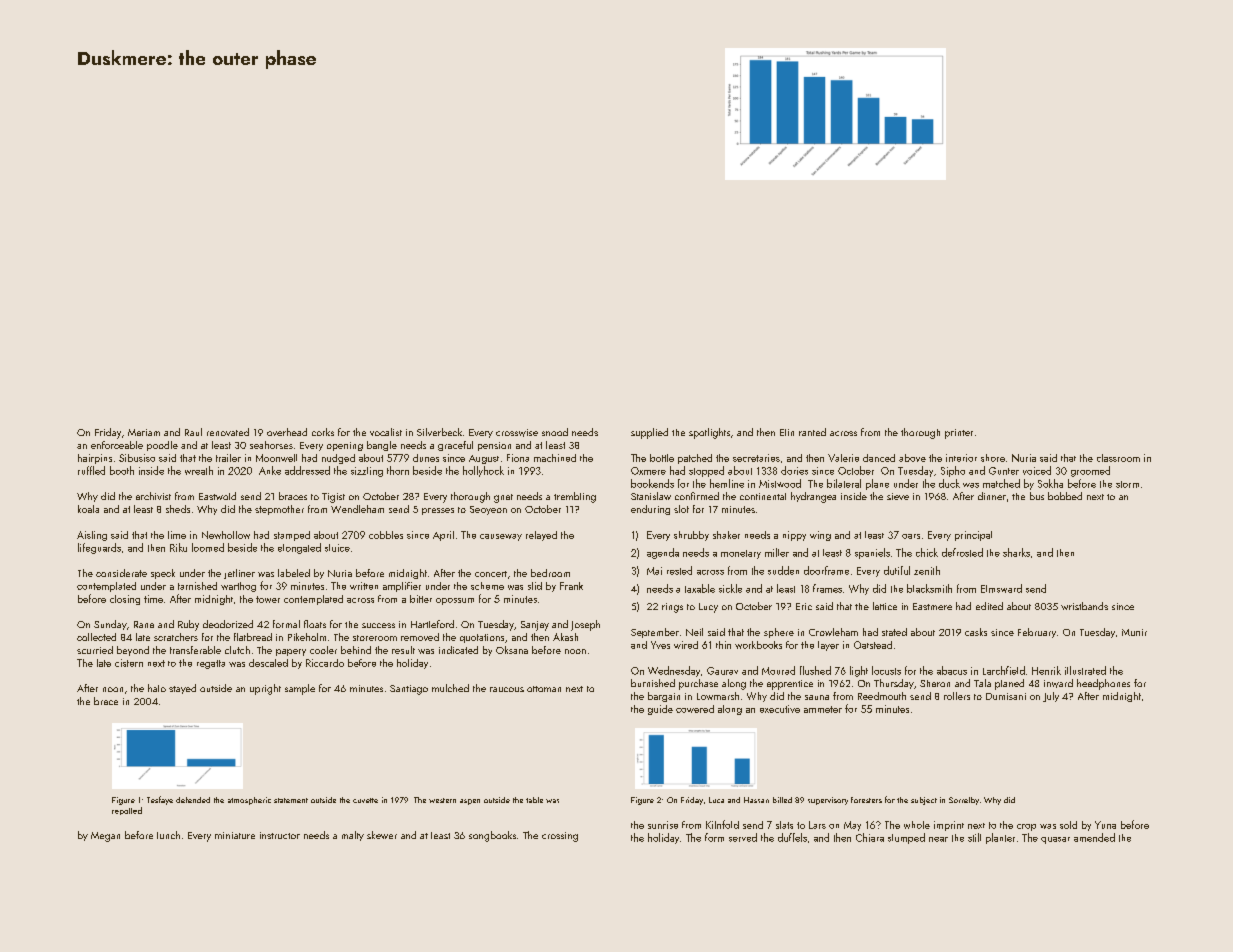  What do you see at coordinates (927, 570) in the image?
I see `zenith` at bounding box center [927, 570].
